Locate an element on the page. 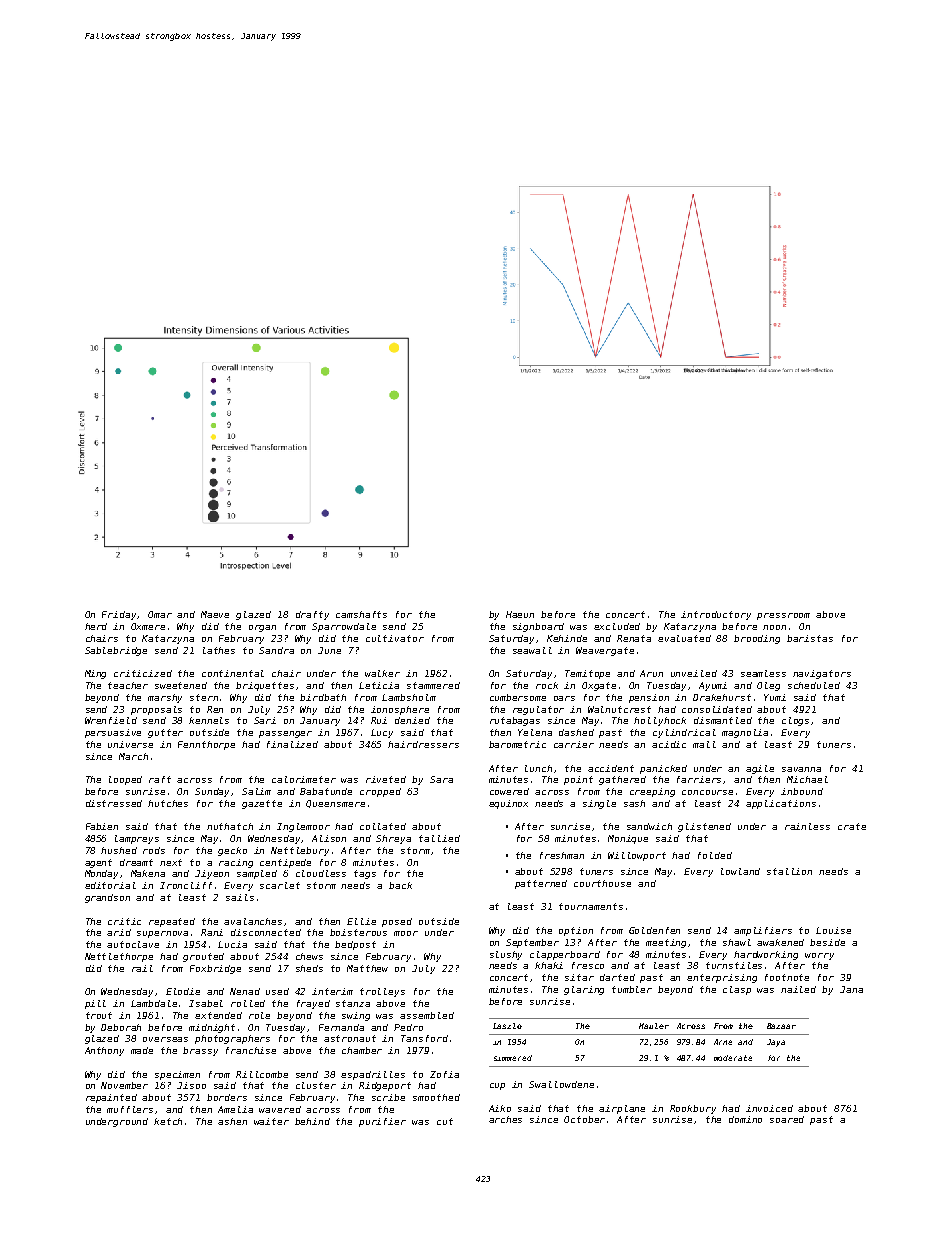 Image resolution: width=952 pixels, height=1233 pixels. tallied is located at coordinates (439, 838).
